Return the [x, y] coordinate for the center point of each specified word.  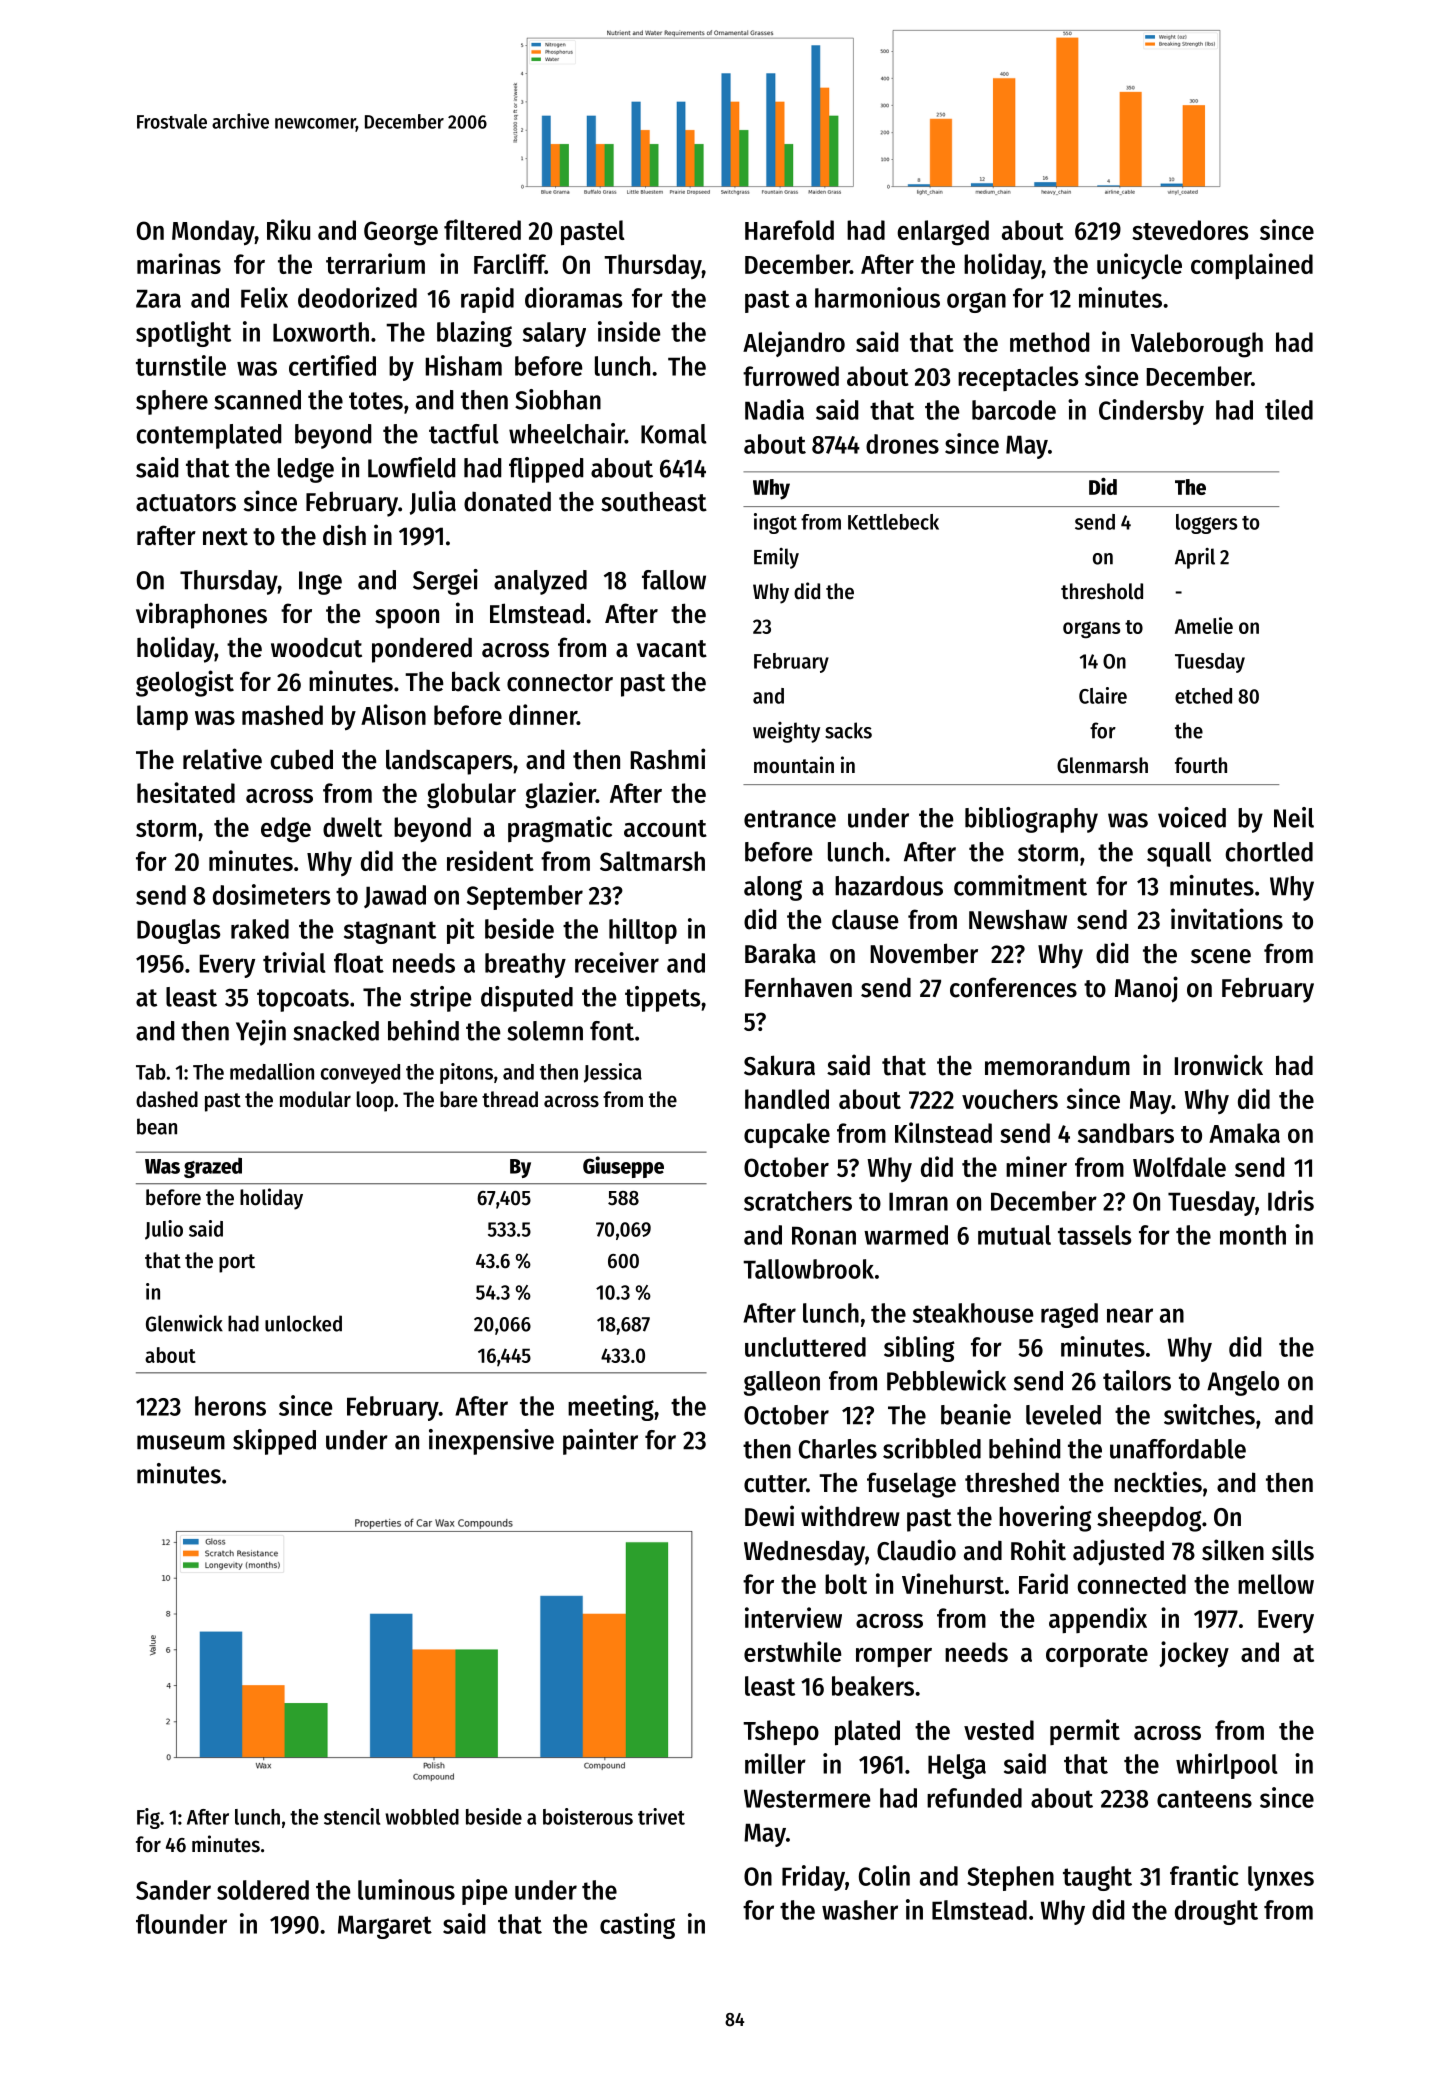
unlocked [303, 1323]
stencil [352, 1816]
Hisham [464, 365]
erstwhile [792, 1651]
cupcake [787, 1135]
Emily [776, 558]
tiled [1289, 409]
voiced [1192, 817]
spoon [407, 619]
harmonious [877, 297]
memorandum [1057, 1065]
